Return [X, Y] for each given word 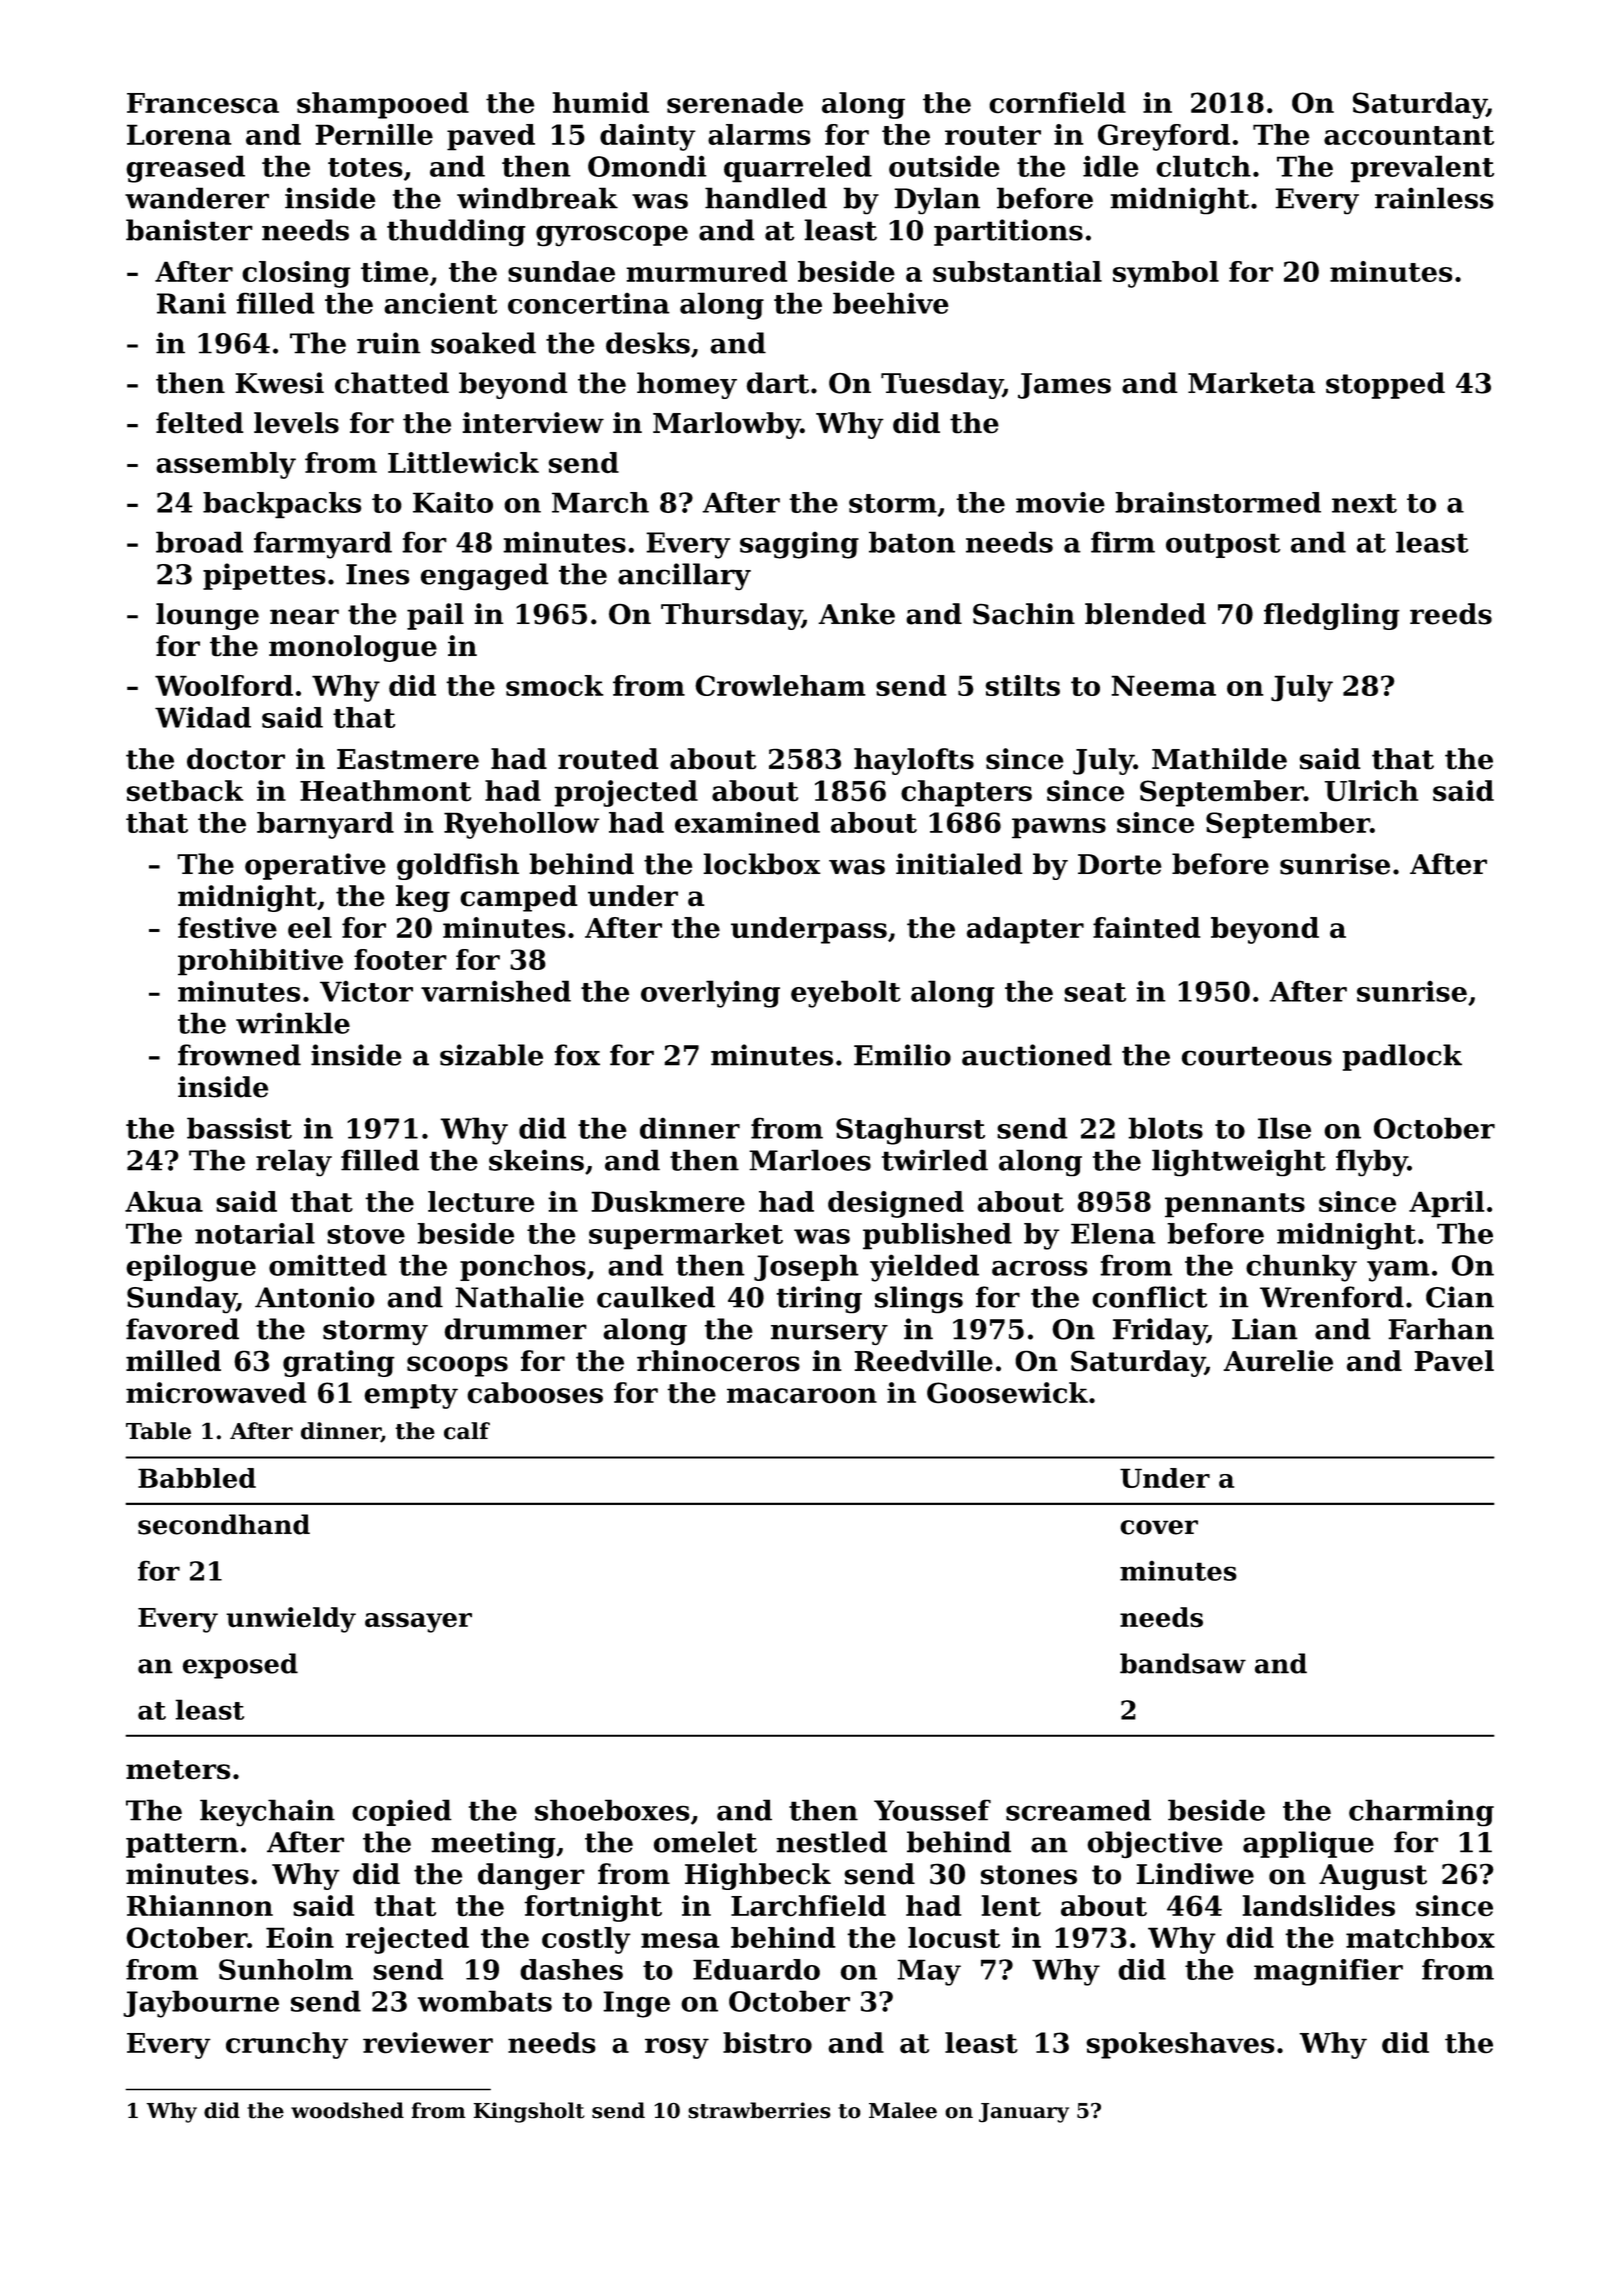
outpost [1223, 545]
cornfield [1057, 103]
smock [555, 685]
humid [601, 103]
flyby [1372, 1162]
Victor [366, 991]
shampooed [383, 105]
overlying [710, 994]
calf [467, 1431]
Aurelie [1278, 1361]
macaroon [802, 1396]
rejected [407, 1940]
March [600, 502]
